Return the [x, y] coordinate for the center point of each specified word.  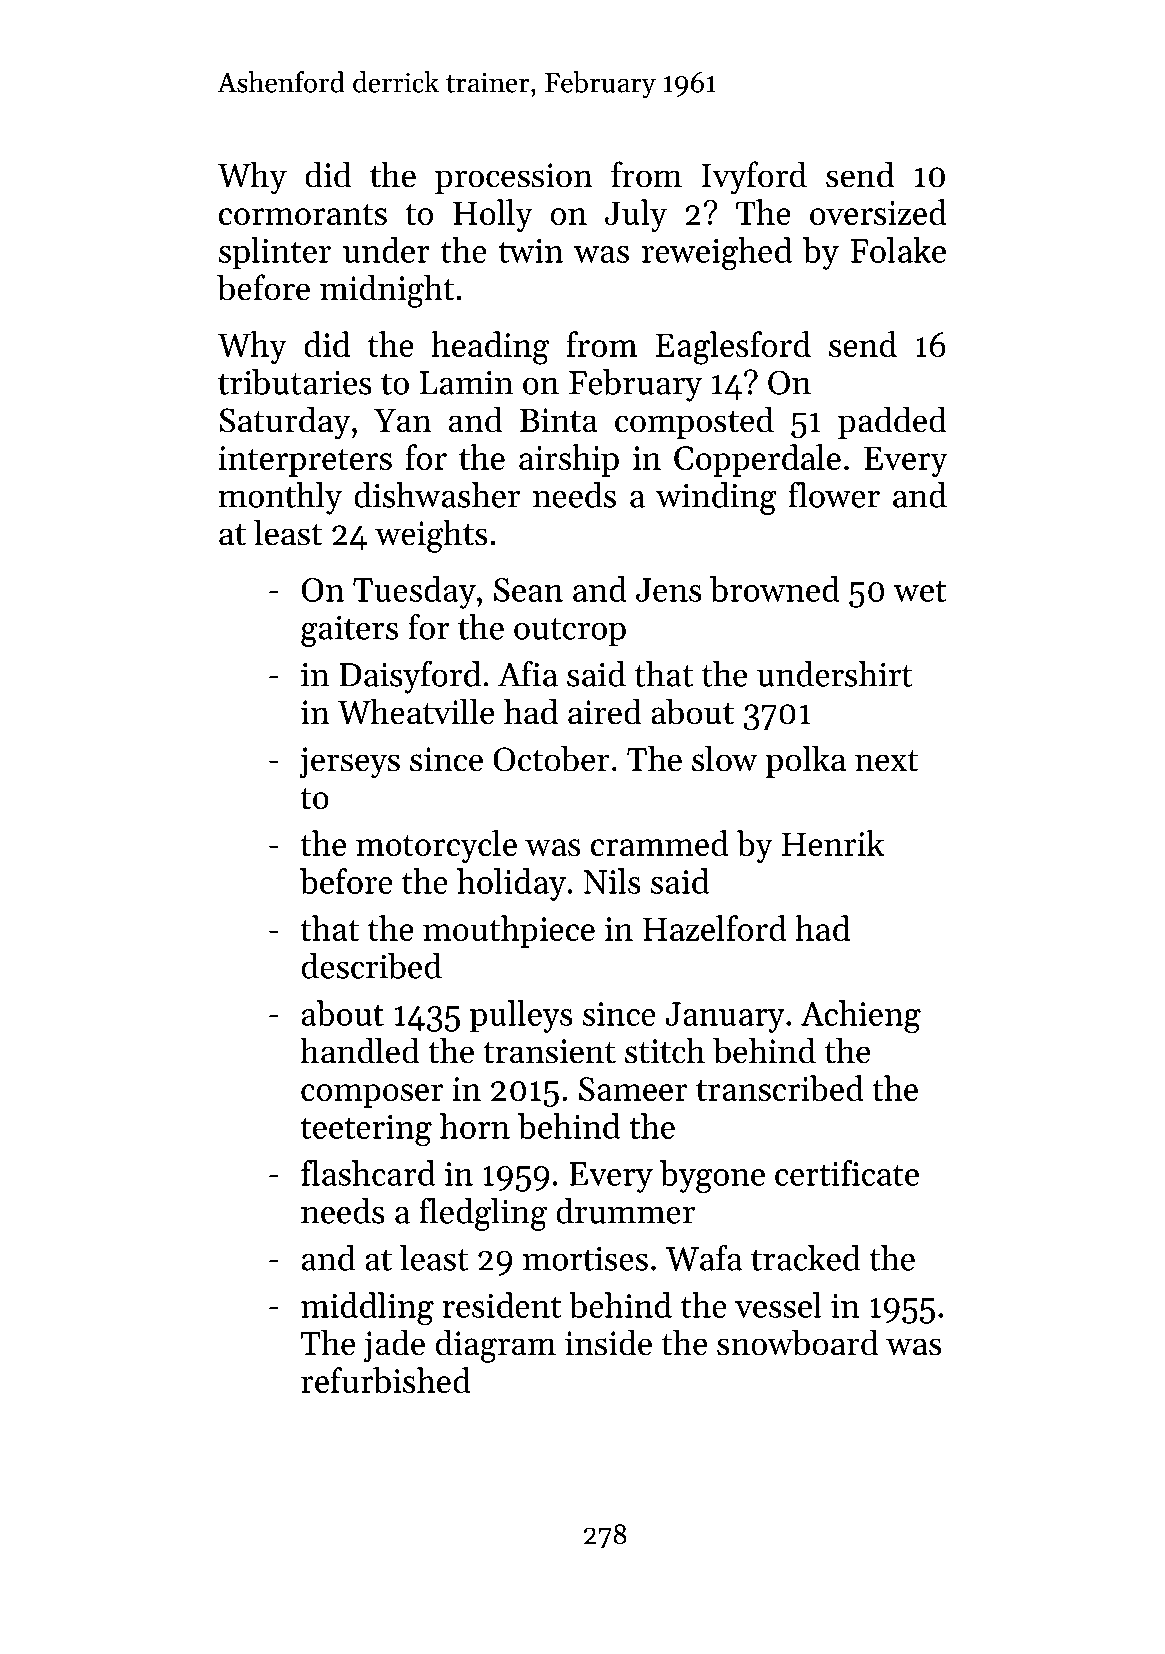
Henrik [833, 843]
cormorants [303, 214]
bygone [712, 1177]
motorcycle [436, 846]
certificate [847, 1173]
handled [360, 1050]
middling [367, 1308]
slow [725, 758]
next [887, 761]
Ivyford [754, 178]
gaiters [349, 631]
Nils [612, 881]
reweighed [717, 253]
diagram [496, 1346]
